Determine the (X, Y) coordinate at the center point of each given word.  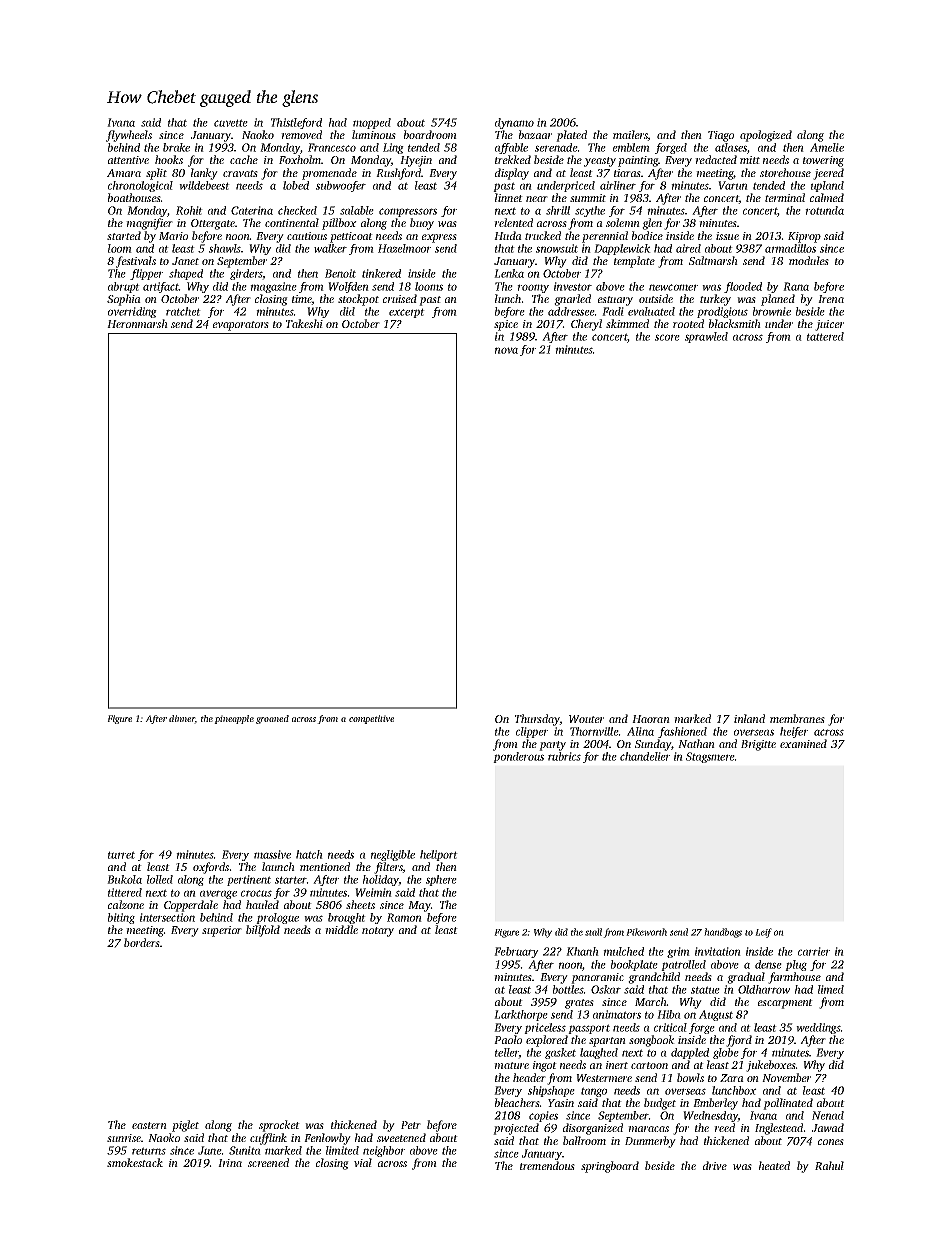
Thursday (537, 720)
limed (831, 989)
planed (778, 300)
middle (341, 929)
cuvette (231, 123)
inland (749, 718)
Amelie (827, 147)
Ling (393, 148)
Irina (230, 1163)
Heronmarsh (137, 323)
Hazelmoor (404, 248)
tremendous (547, 1165)
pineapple (234, 719)
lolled (160, 879)
